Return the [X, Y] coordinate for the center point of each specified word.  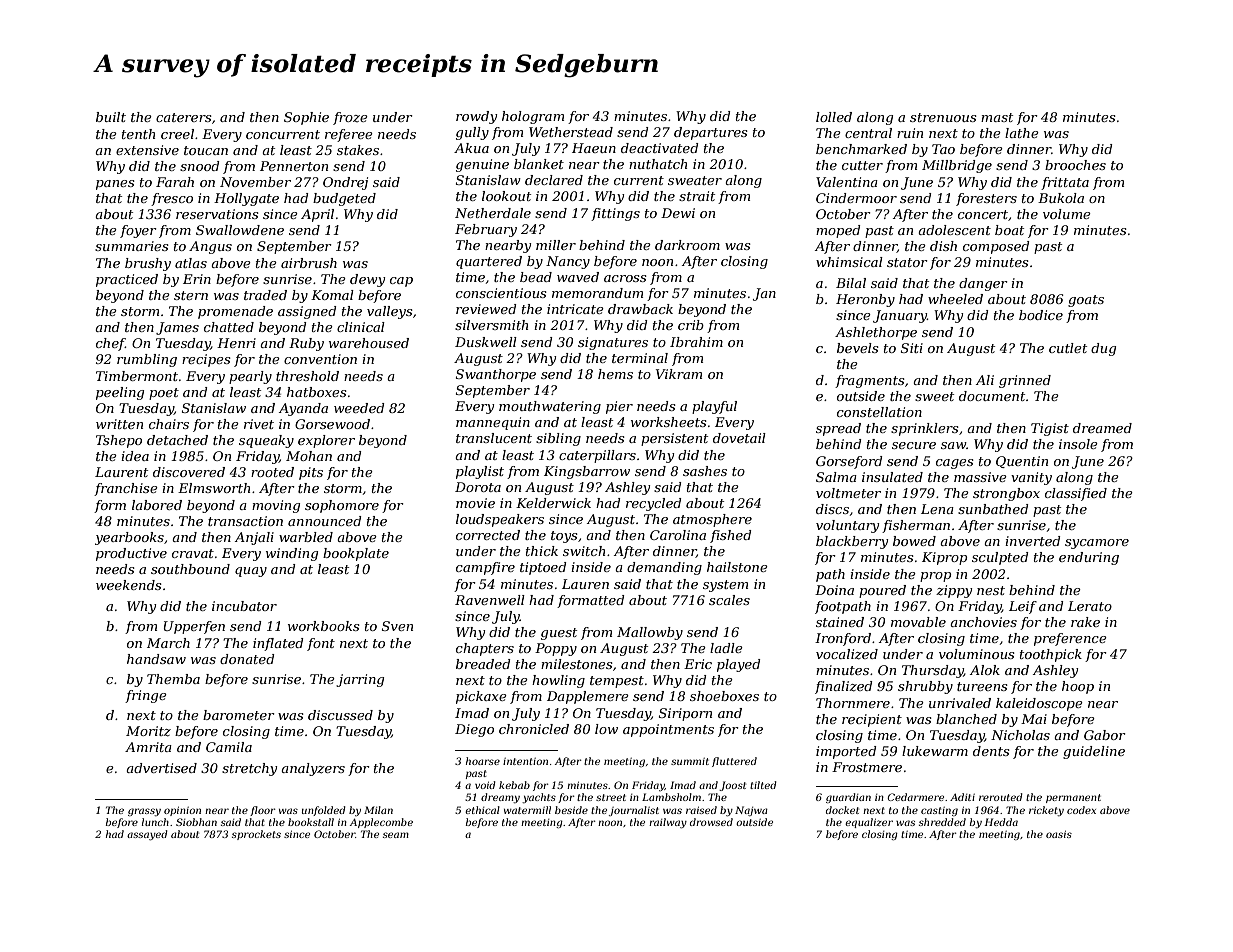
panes [115, 185]
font [321, 644]
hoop [1078, 687]
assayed [147, 835]
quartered [489, 262]
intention [525, 761]
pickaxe [481, 697]
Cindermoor [856, 198]
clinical [361, 327]
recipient [872, 720]
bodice [1041, 315]
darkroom [687, 245]
